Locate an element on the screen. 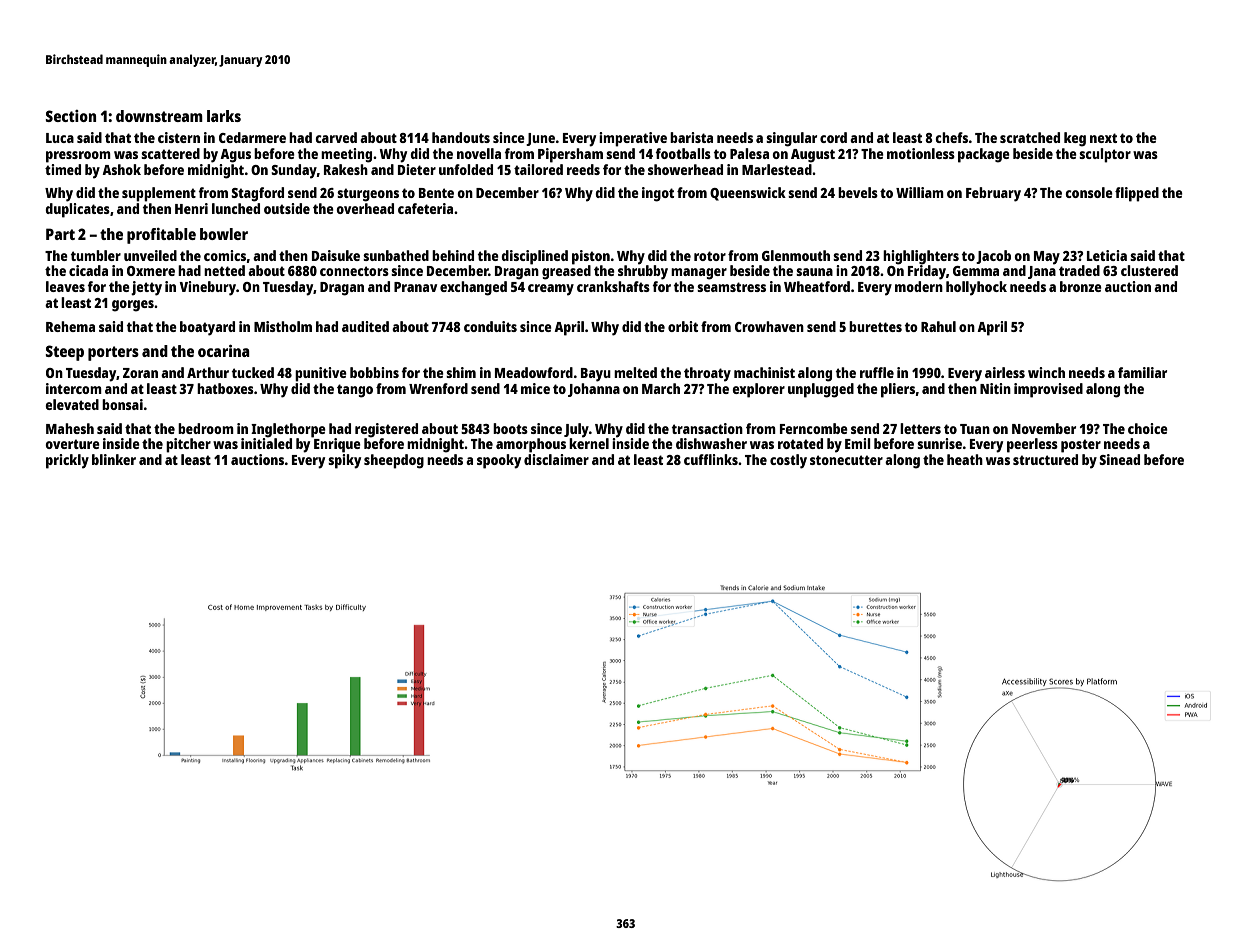 Image resolution: width=1233 pixels, height=952 pixels. Rahul is located at coordinates (938, 326).
